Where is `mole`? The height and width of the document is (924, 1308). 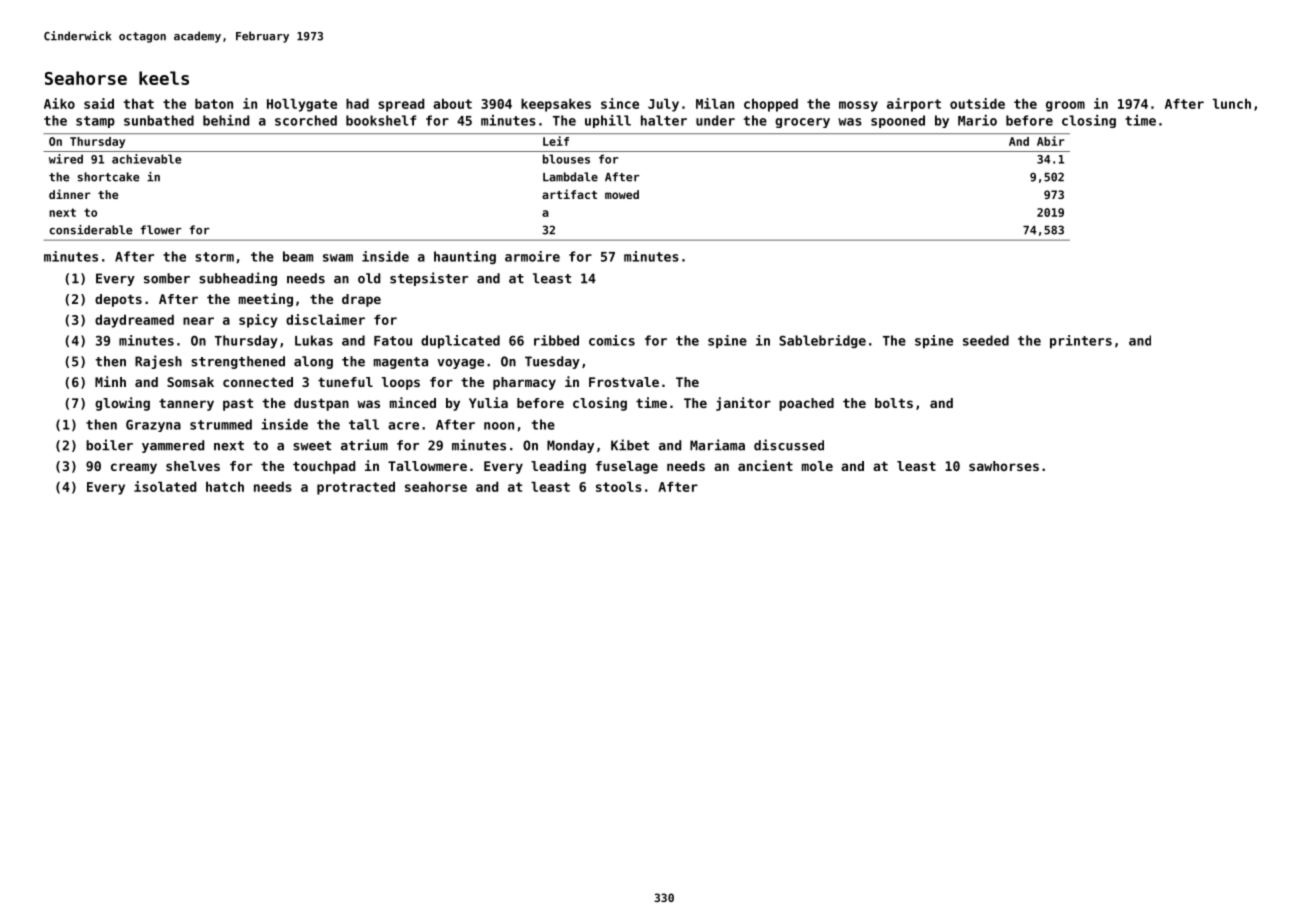
mole is located at coordinates (817, 466).
